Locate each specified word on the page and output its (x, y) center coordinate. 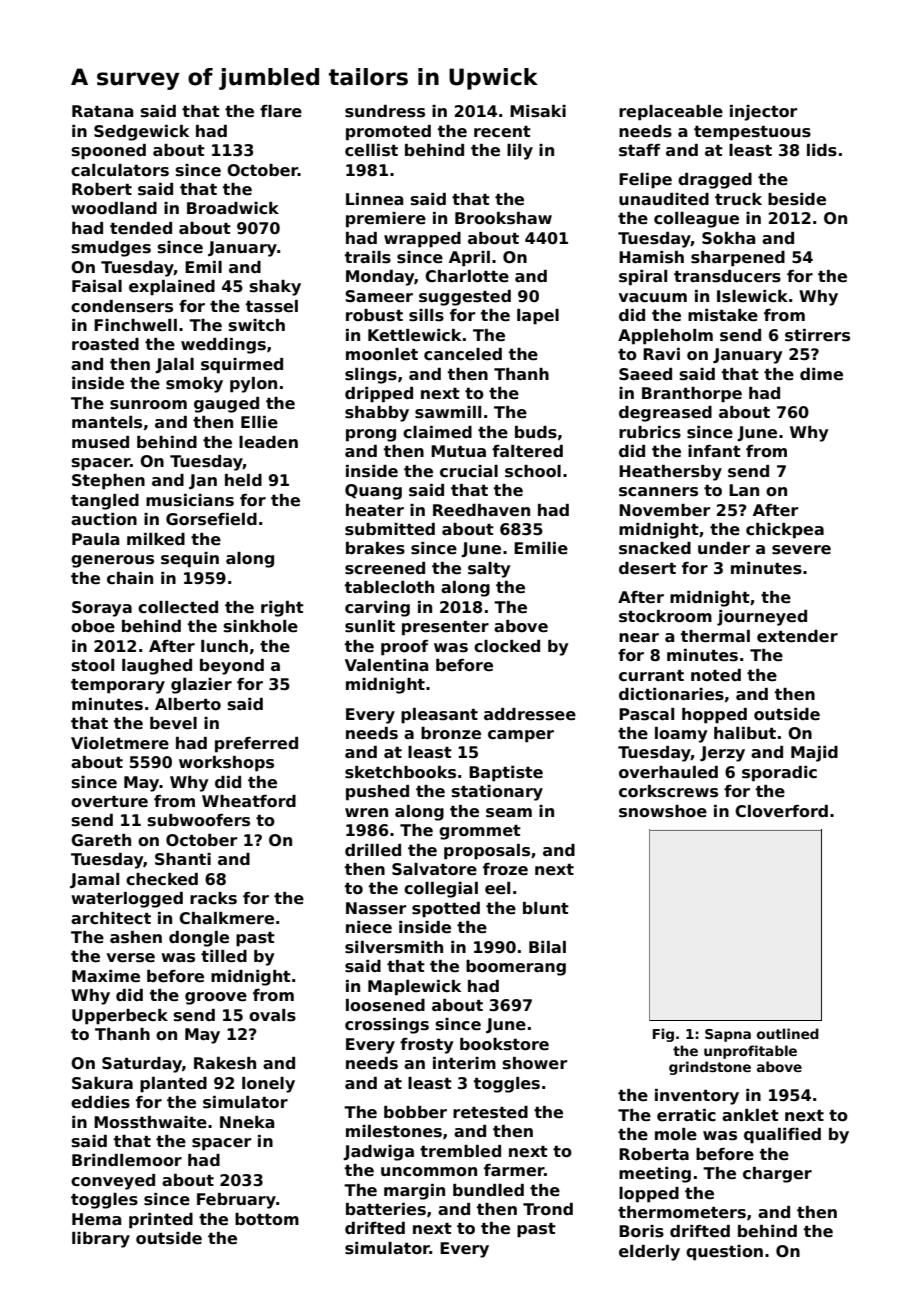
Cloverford (781, 811)
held (243, 480)
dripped (379, 395)
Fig (663, 1035)
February (236, 1201)
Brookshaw (503, 218)
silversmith (394, 947)
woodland (114, 208)
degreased (665, 414)
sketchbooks (400, 772)
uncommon (429, 1172)
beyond (232, 667)
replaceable (671, 113)
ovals (272, 1015)
